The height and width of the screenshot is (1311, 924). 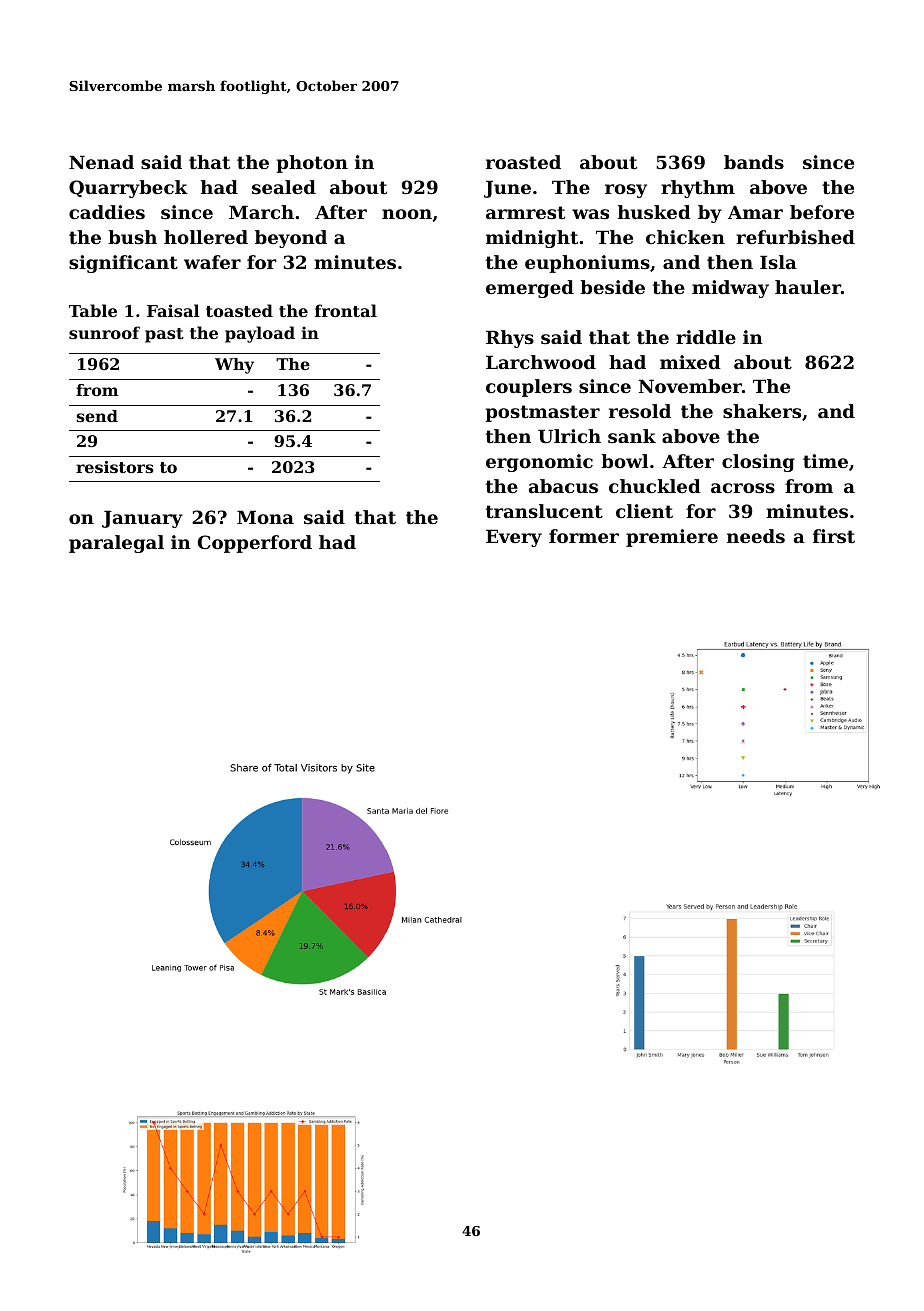 I want to click on photon, so click(x=312, y=164).
